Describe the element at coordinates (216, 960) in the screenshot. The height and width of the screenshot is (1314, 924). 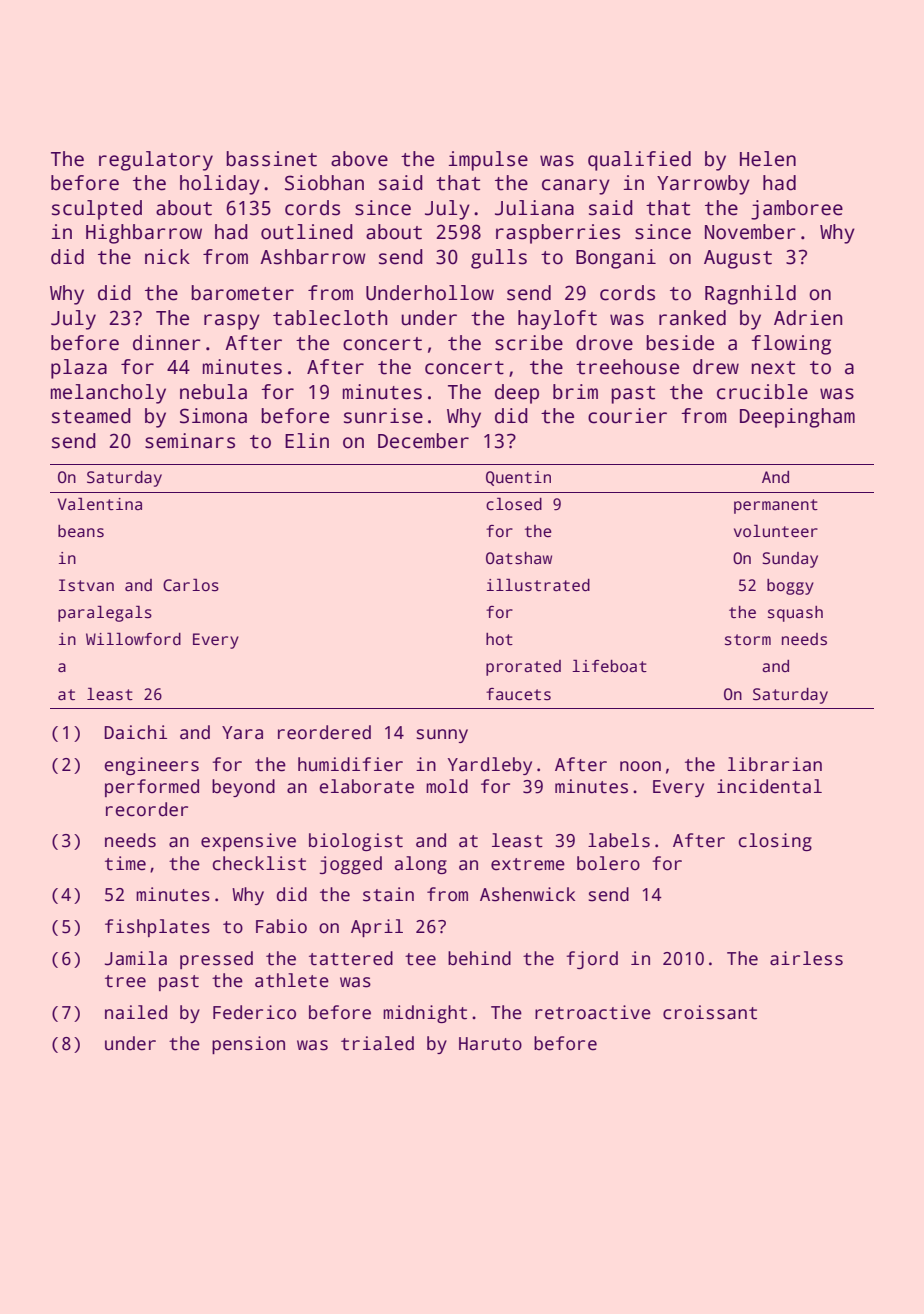
I see `pressed` at that location.
